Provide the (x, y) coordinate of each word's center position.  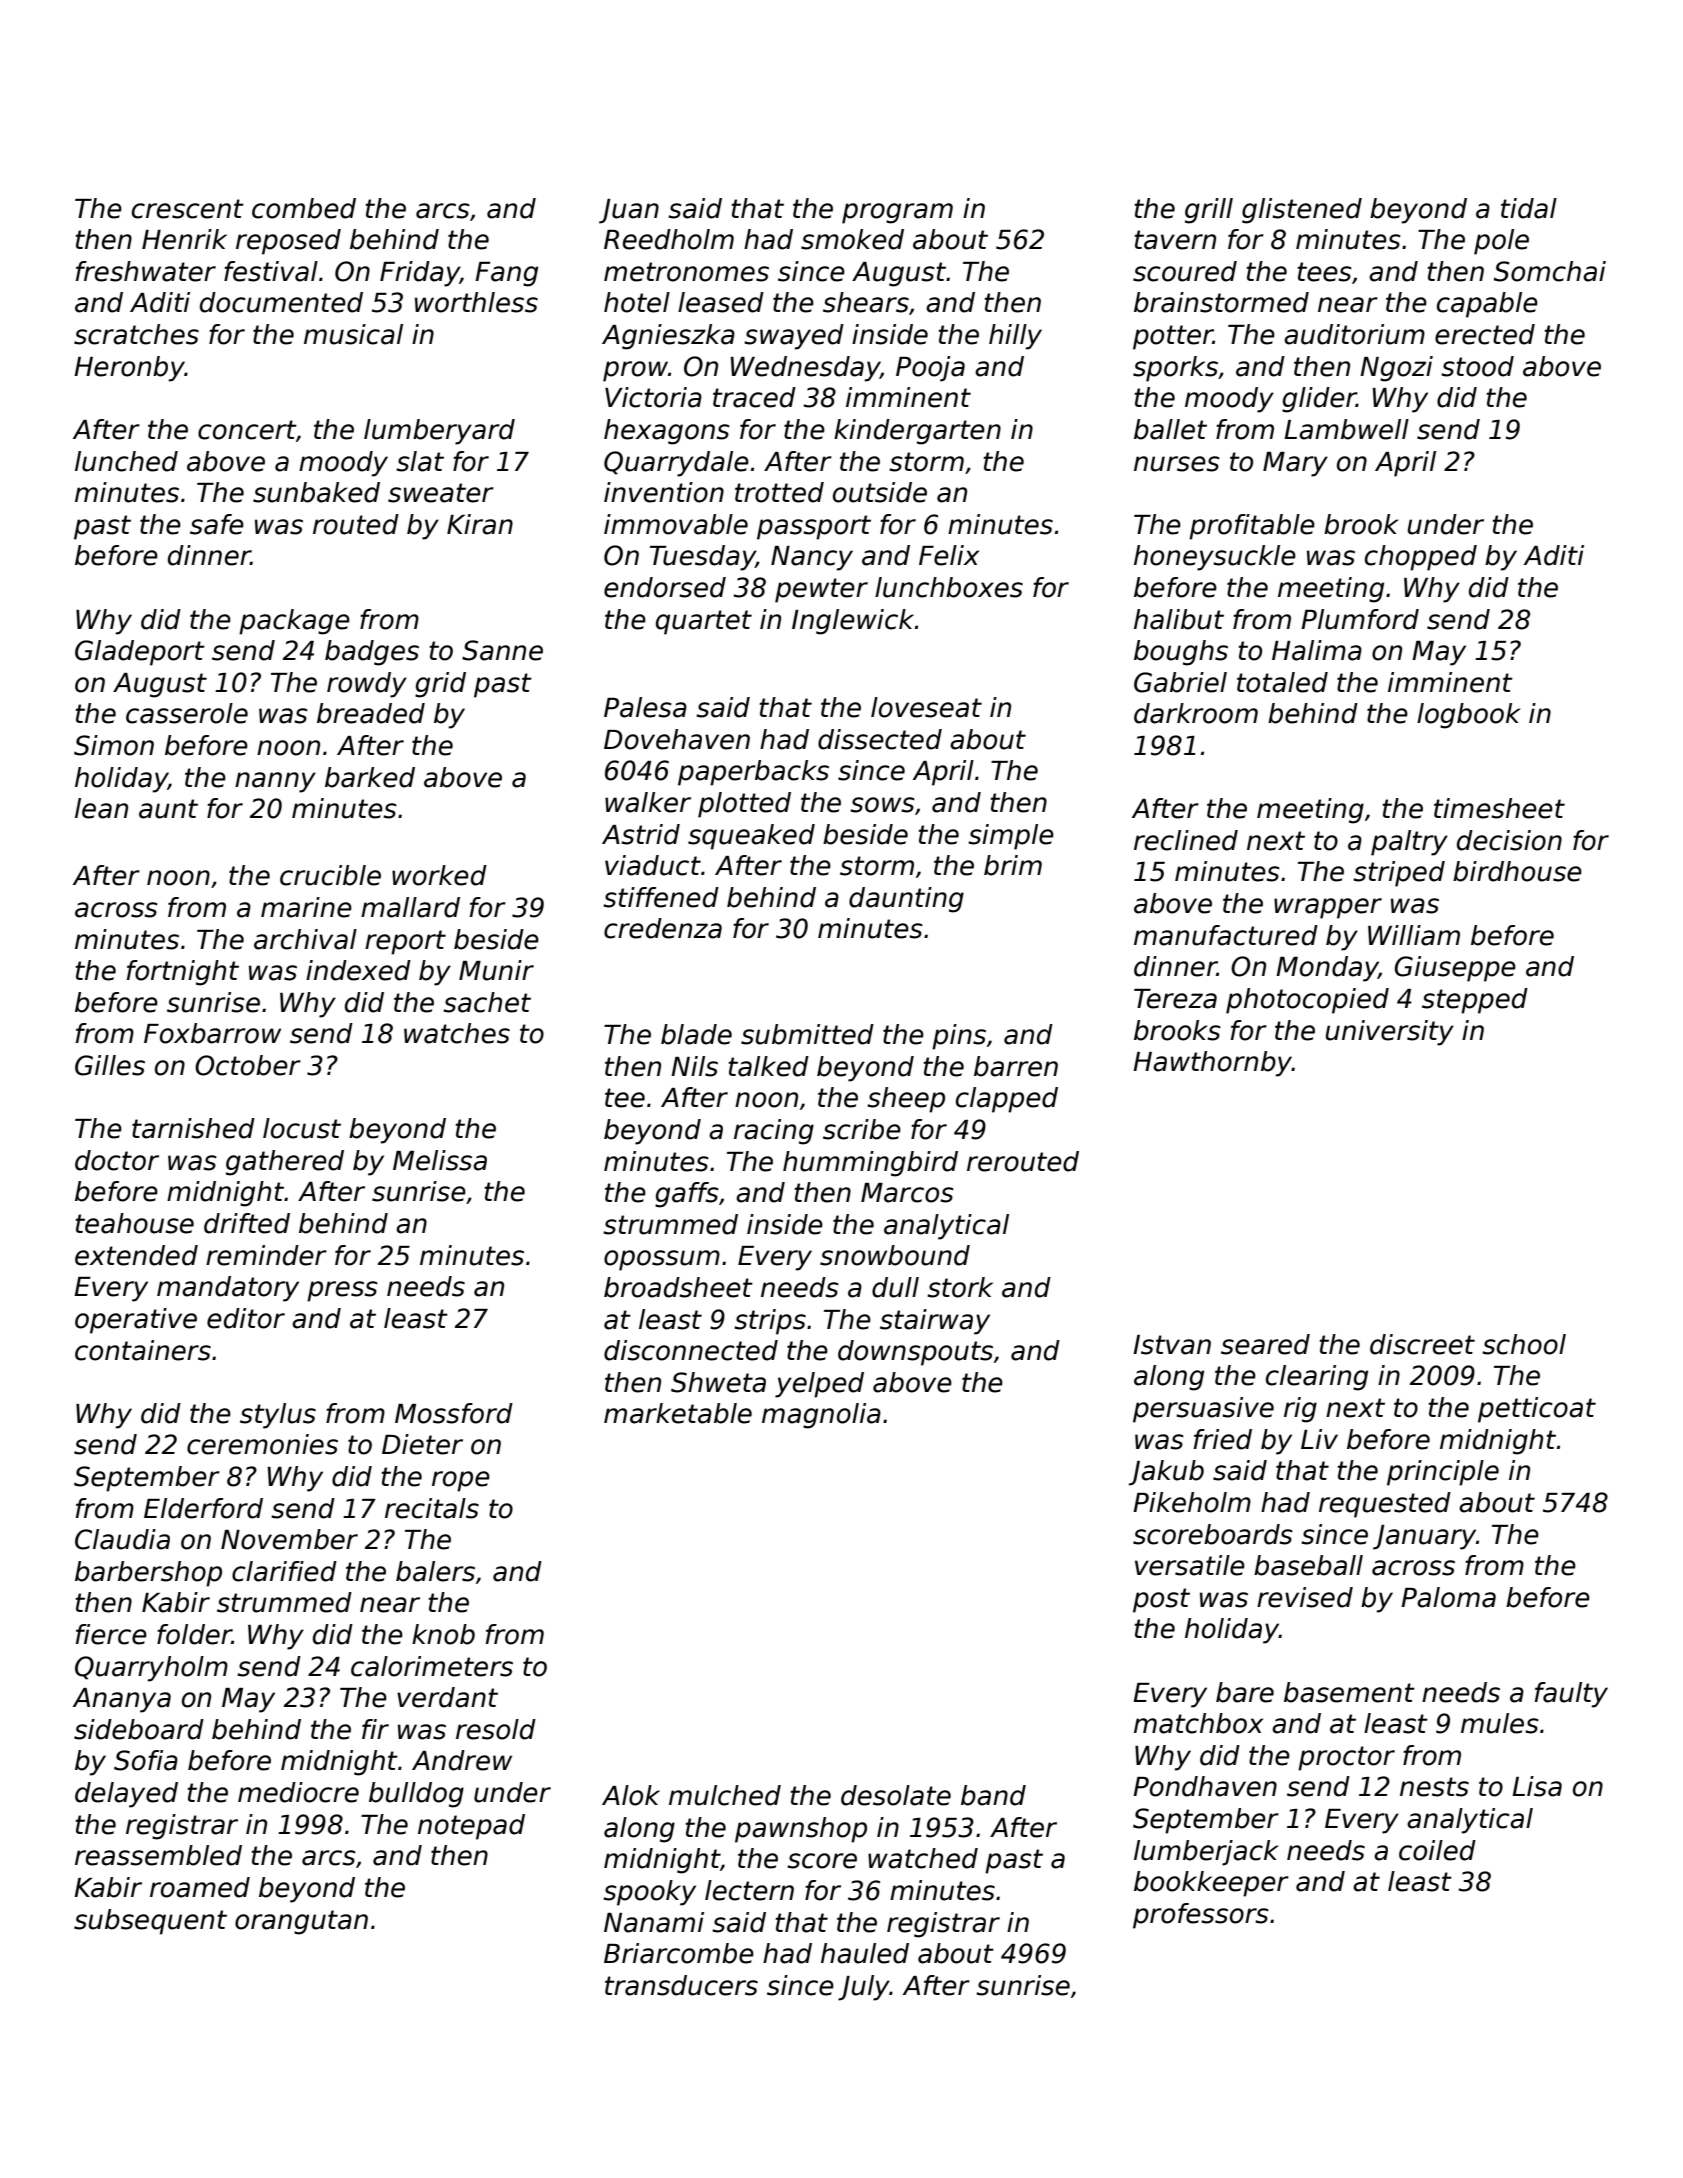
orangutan (301, 1922)
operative (136, 1321)
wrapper (1328, 908)
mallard (410, 907)
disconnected (691, 1350)
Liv (1319, 1439)
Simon (114, 745)
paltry (1409, 843)
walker (648, 802)
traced (754, 397)
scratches (136, 334)
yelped (819, 1385)
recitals (432, 1508)
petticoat (1537, 1410)
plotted (744, 805)
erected (1485, 334)
